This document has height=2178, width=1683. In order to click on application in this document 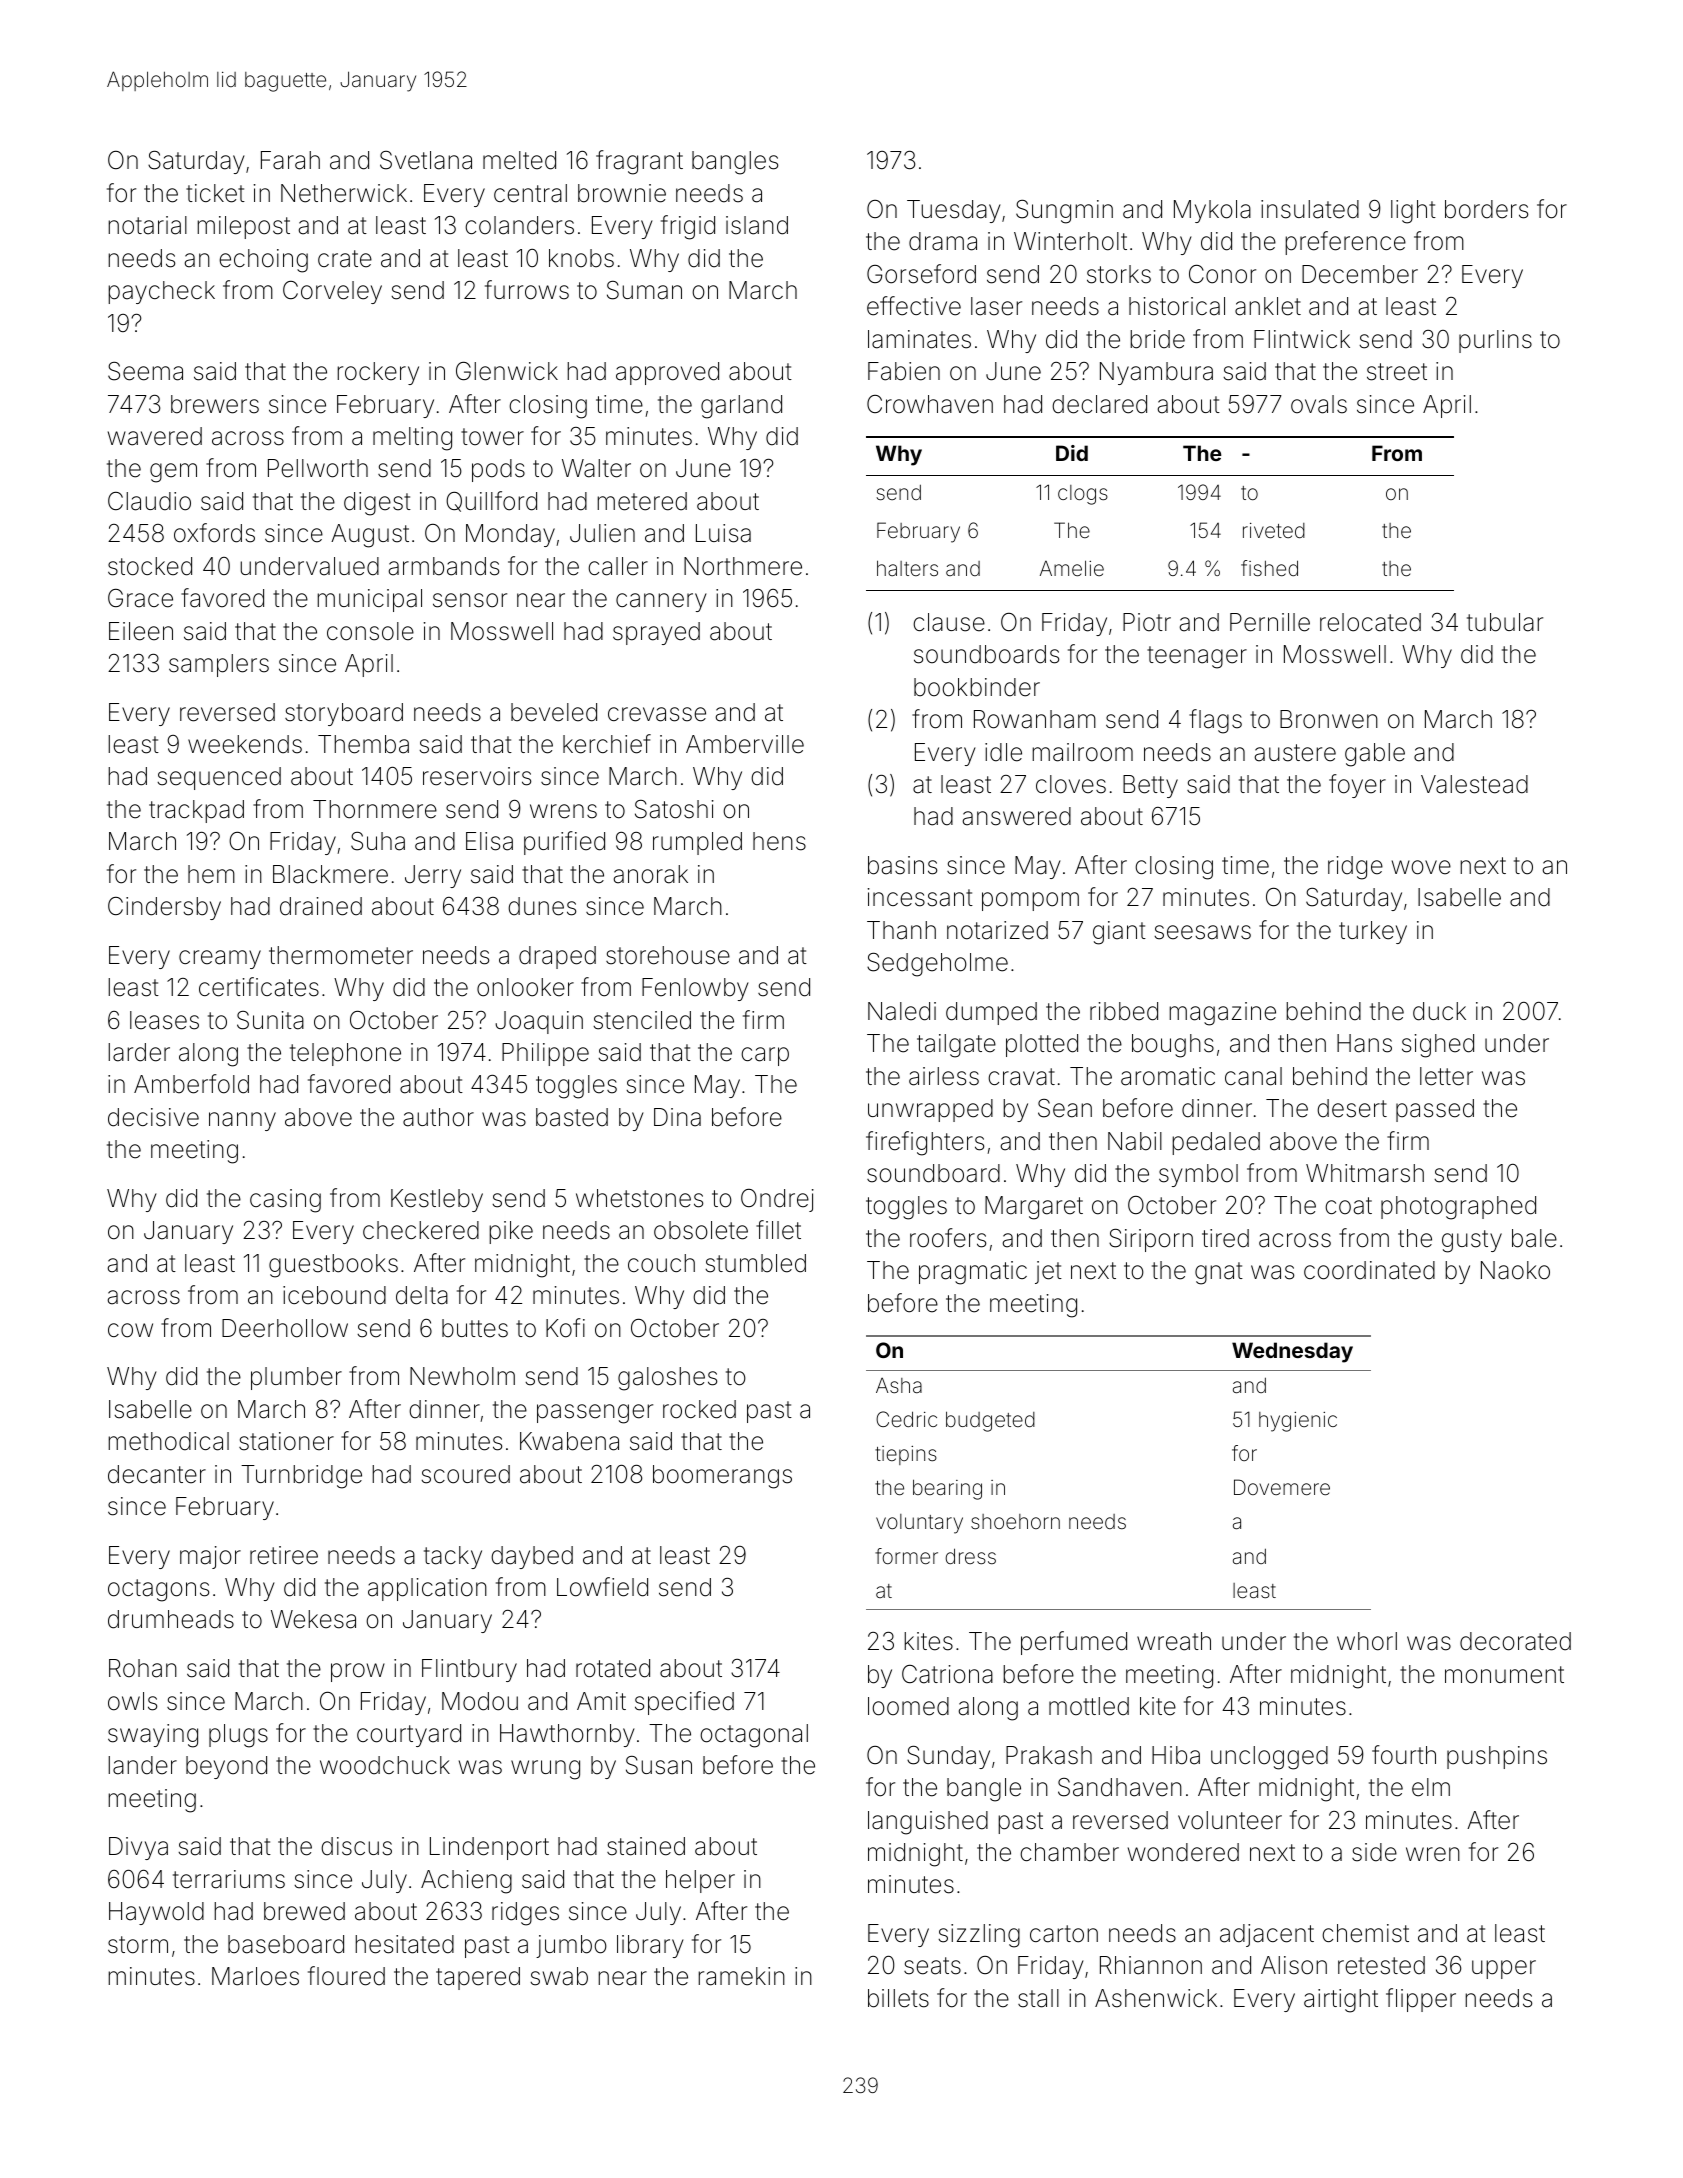, I will do `click(427, 1589)`.
